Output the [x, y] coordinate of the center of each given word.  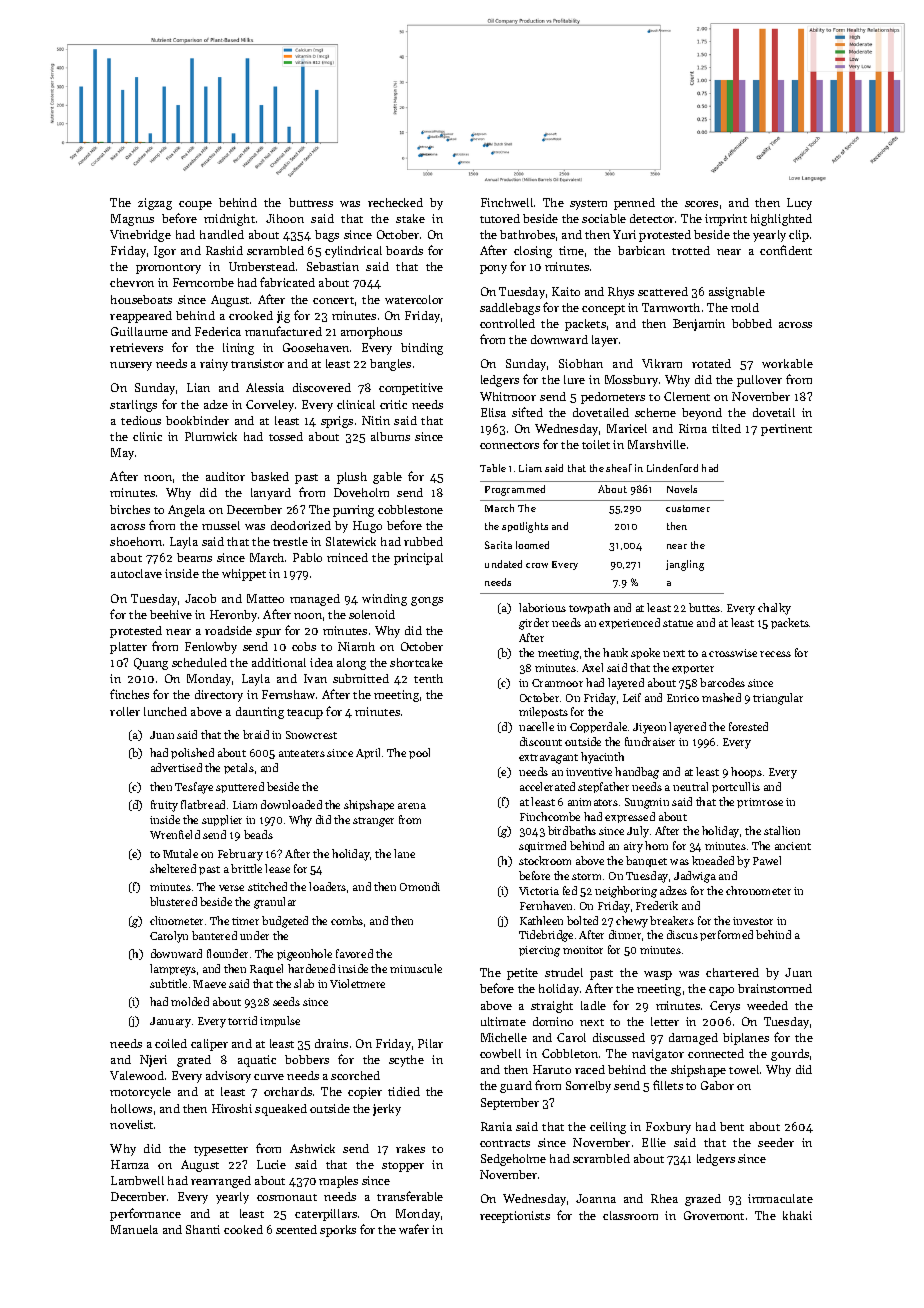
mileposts [543, 712]
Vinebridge [140, 236]
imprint [726, 220]
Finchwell [507, 202]
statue [678, 623]
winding [384, 600]
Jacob [200, 598]
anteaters [302, 753]
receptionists [515, 1217]
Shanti [203, 1229]
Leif [632, 697]
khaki [797, 1215]
